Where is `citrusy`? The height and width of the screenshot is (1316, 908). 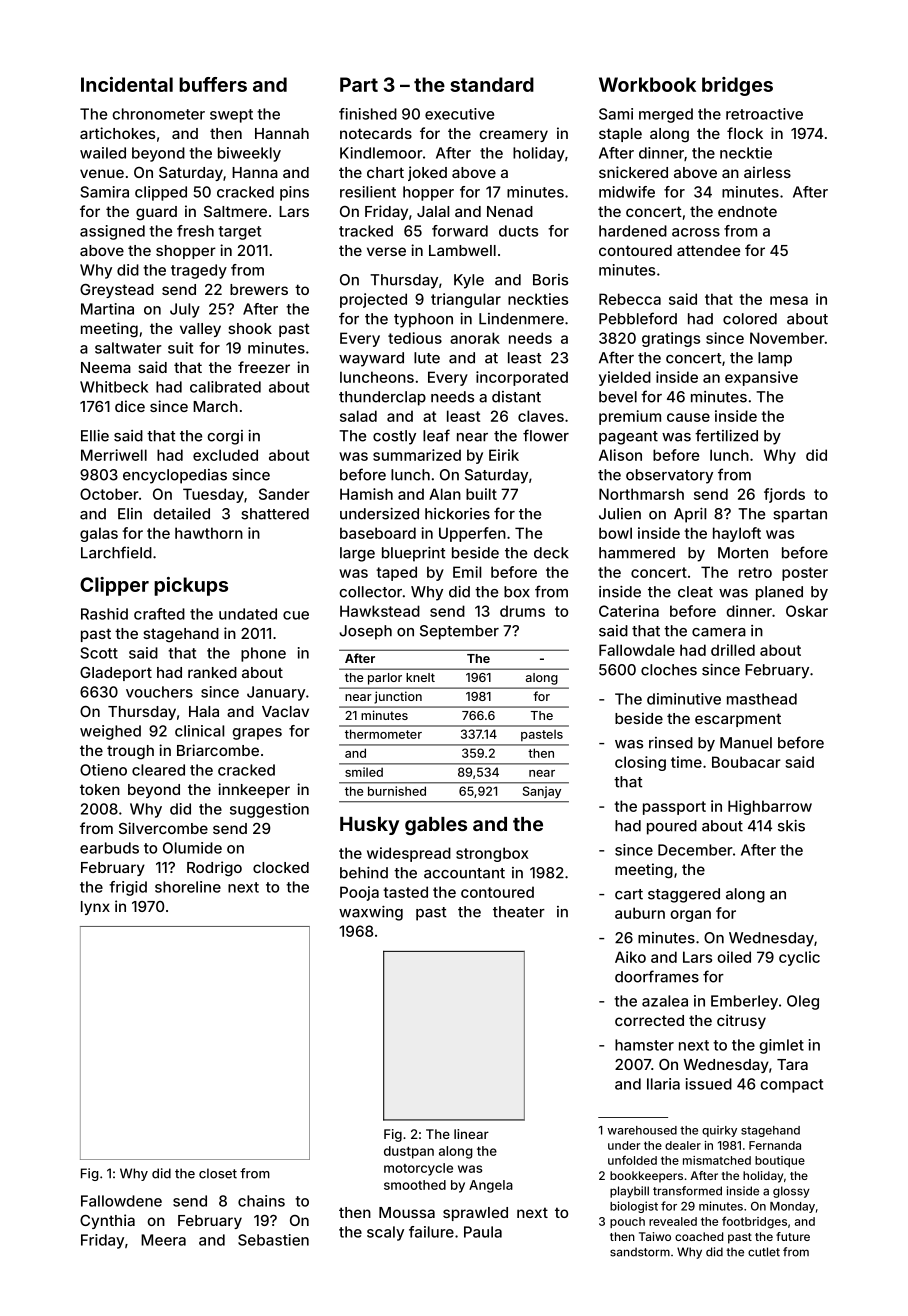
citrusy is located at coordinates (741, 1021).
